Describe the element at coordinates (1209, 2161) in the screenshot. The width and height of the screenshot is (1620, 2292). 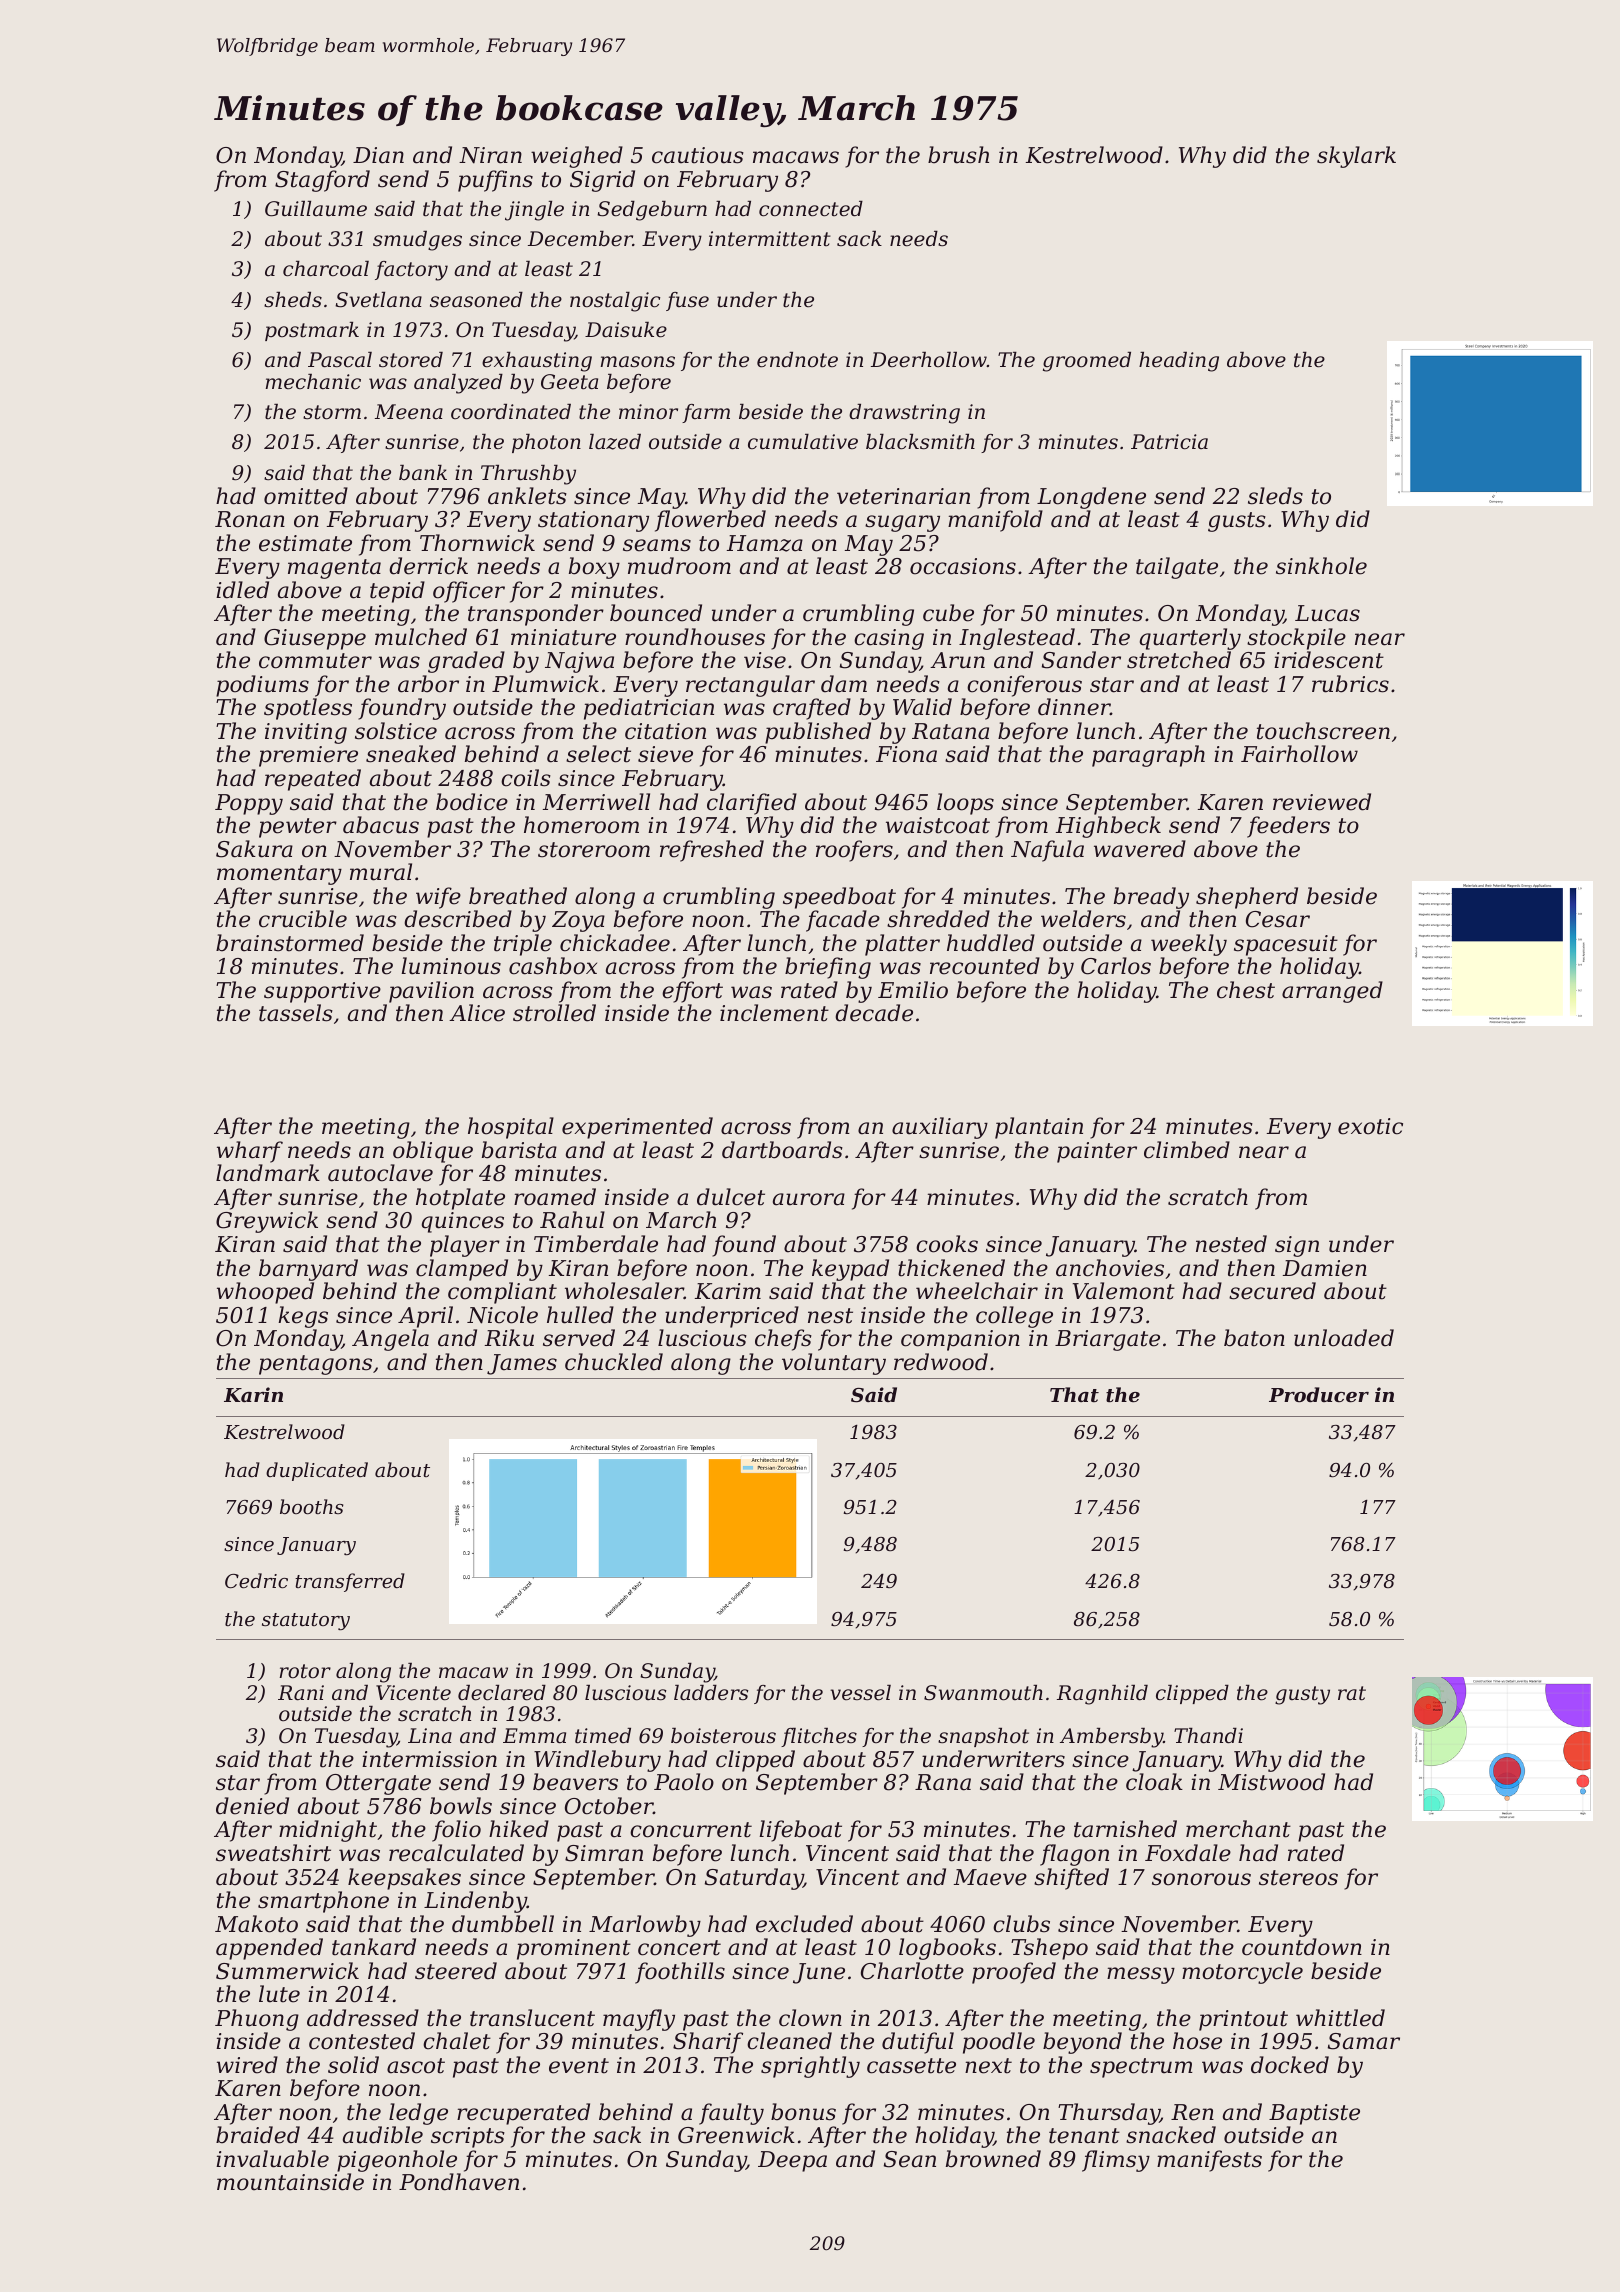
I see `manifests` at that location.
